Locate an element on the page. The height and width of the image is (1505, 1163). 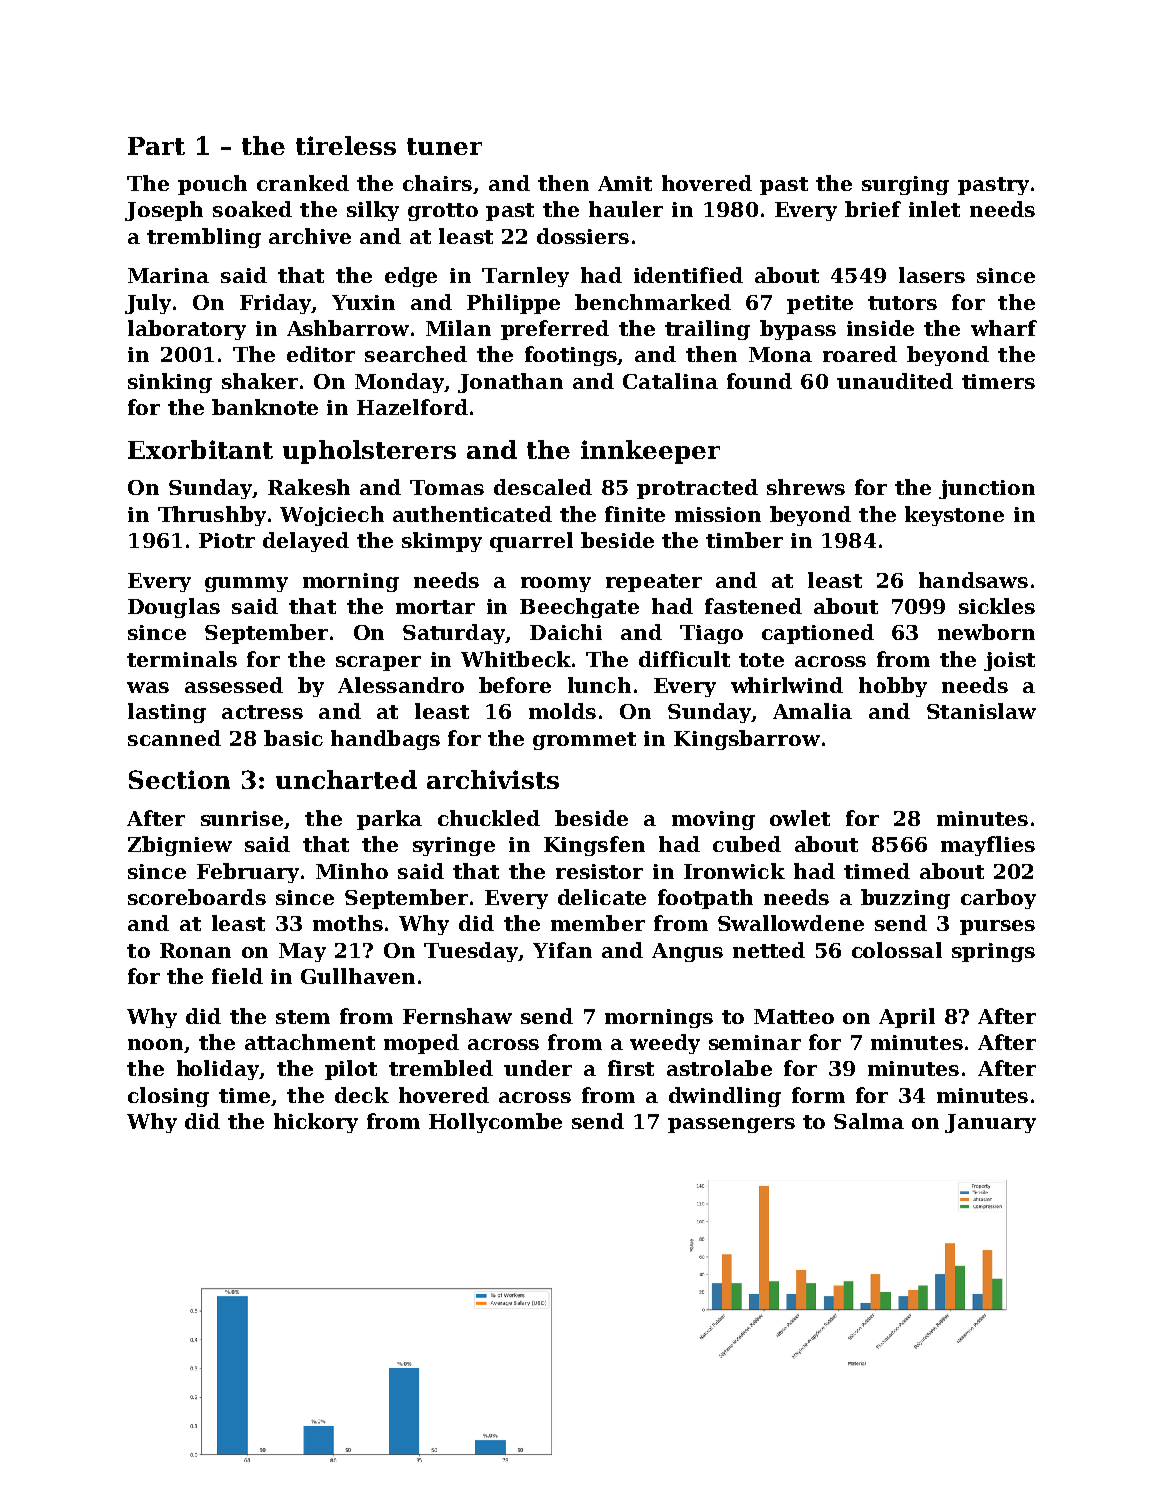
Amit is located at coordinates (625, 183).
